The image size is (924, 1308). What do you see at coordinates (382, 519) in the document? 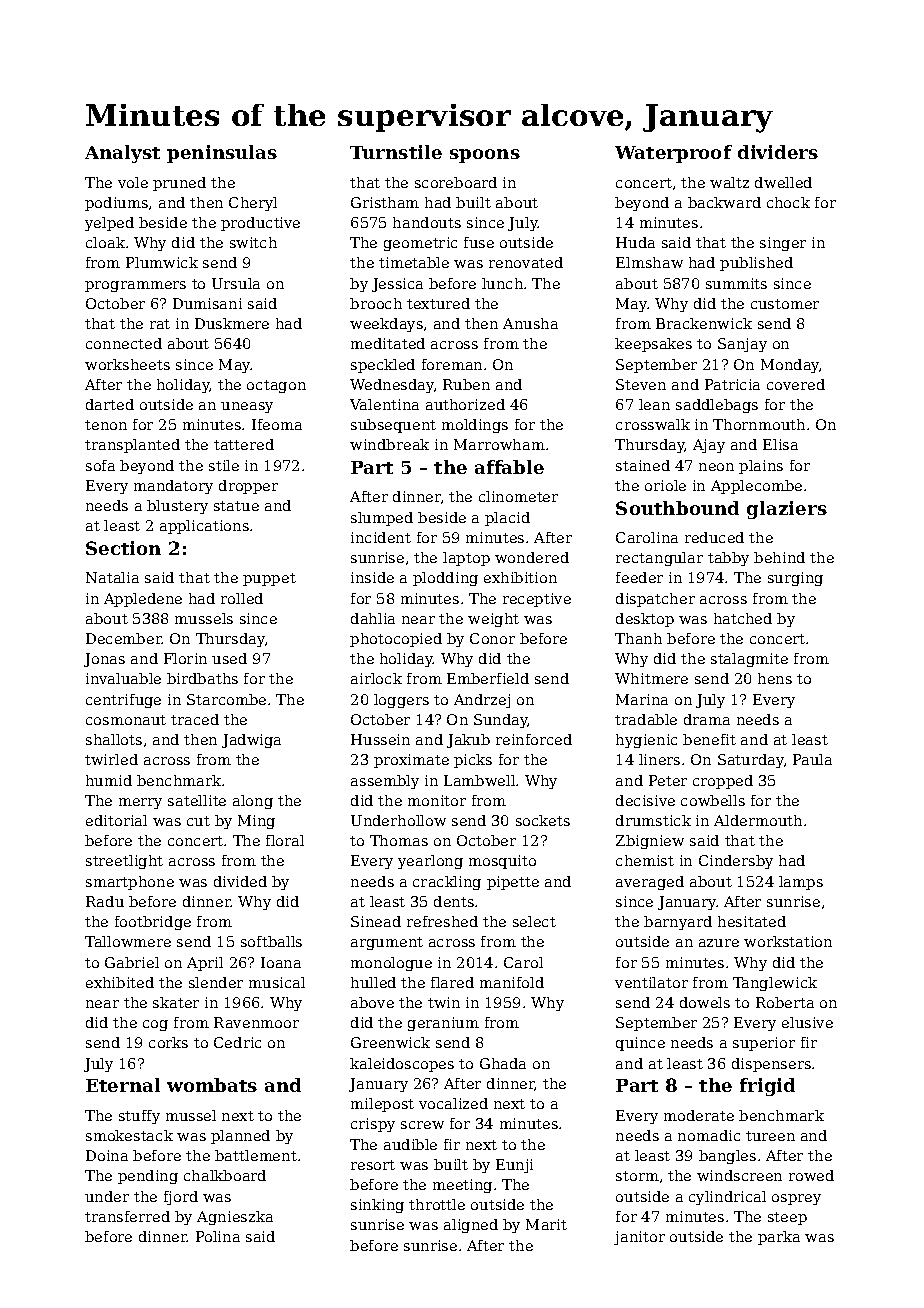
I see `slumped` at bounding box center [382, 519].
